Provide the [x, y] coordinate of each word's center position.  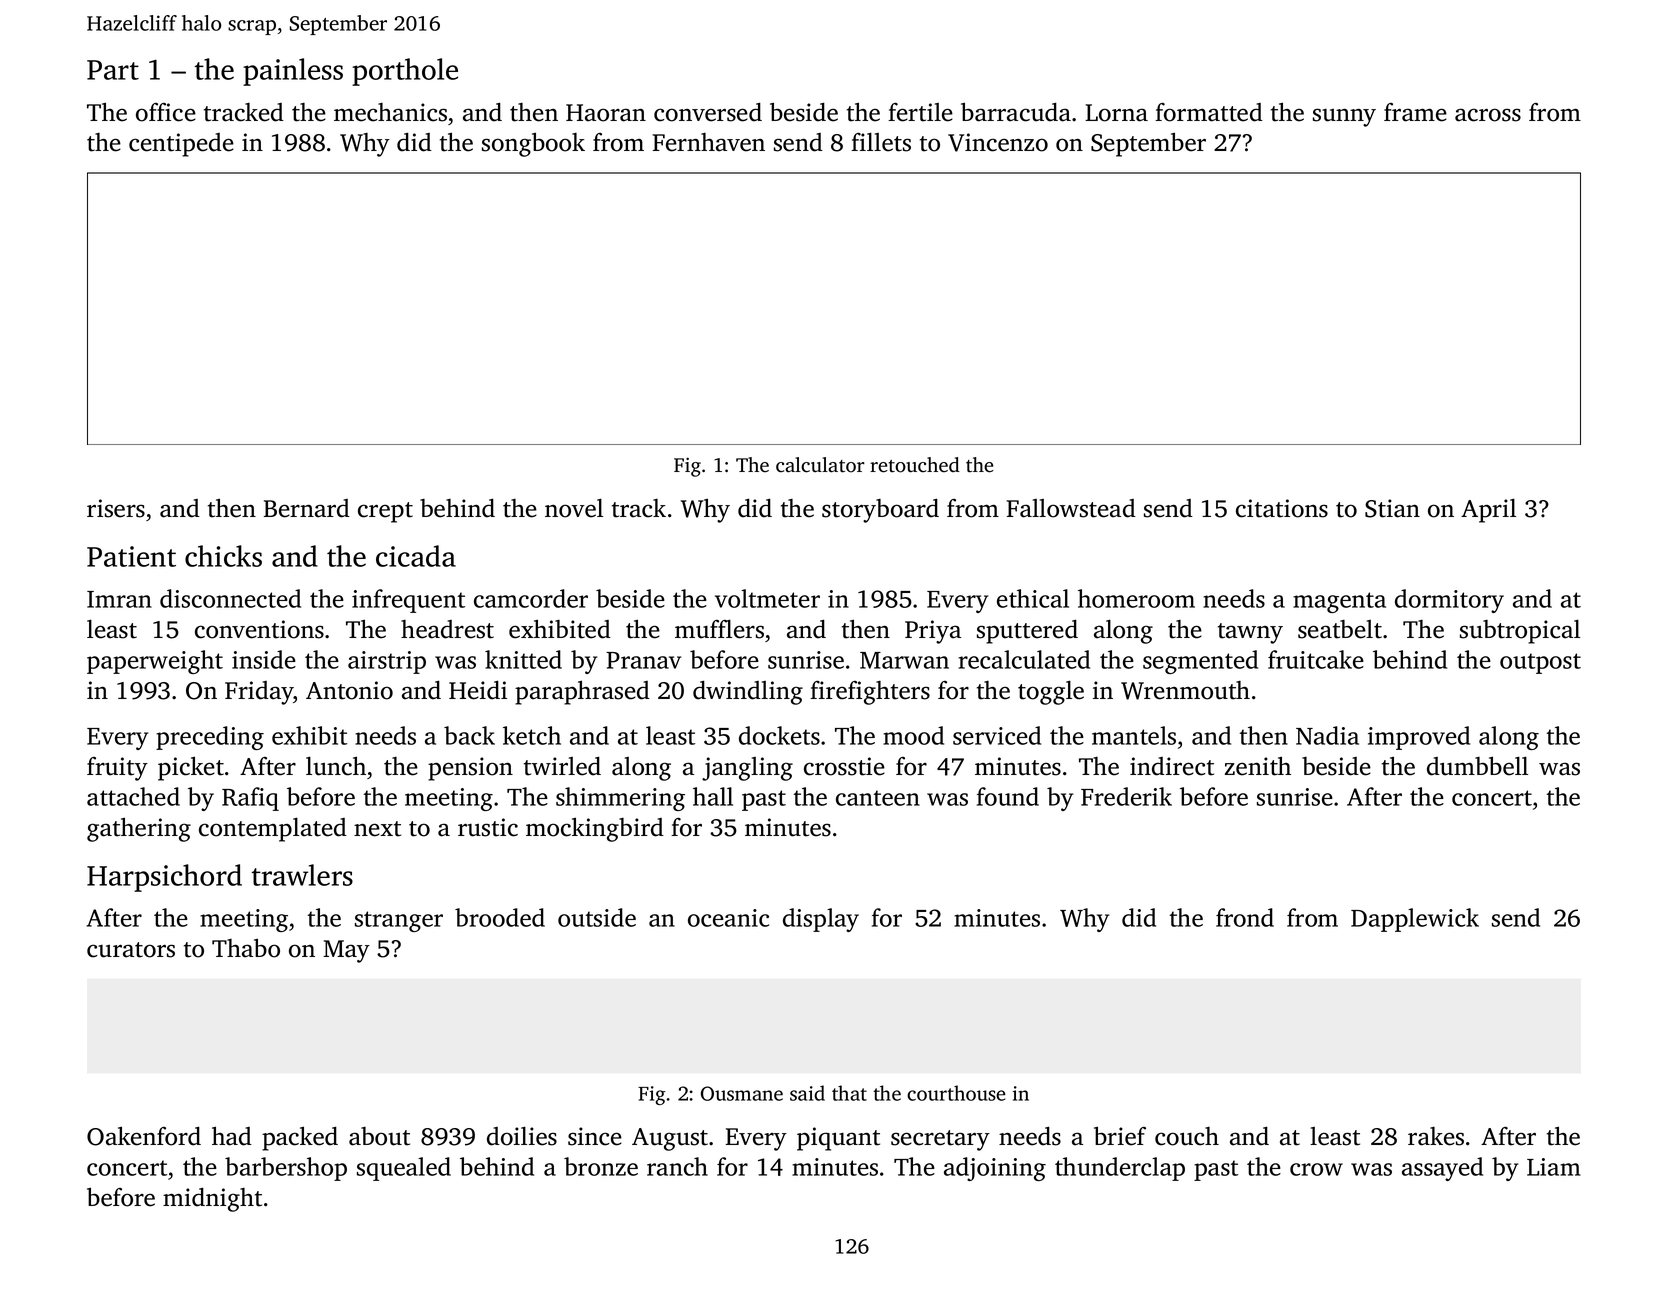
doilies [522, 1136]
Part [113, 70]
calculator [820, 465]
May [346, 951]
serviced [997, 735]
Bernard [307, 508]
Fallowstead [1071, 508]
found [1008, 796]
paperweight [155, 662]
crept [385, 512]
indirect [1172, 766]
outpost [1540, 663]
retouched [915, 465]
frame [1415, 112]
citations [1282, 508]
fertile [920, 112]
